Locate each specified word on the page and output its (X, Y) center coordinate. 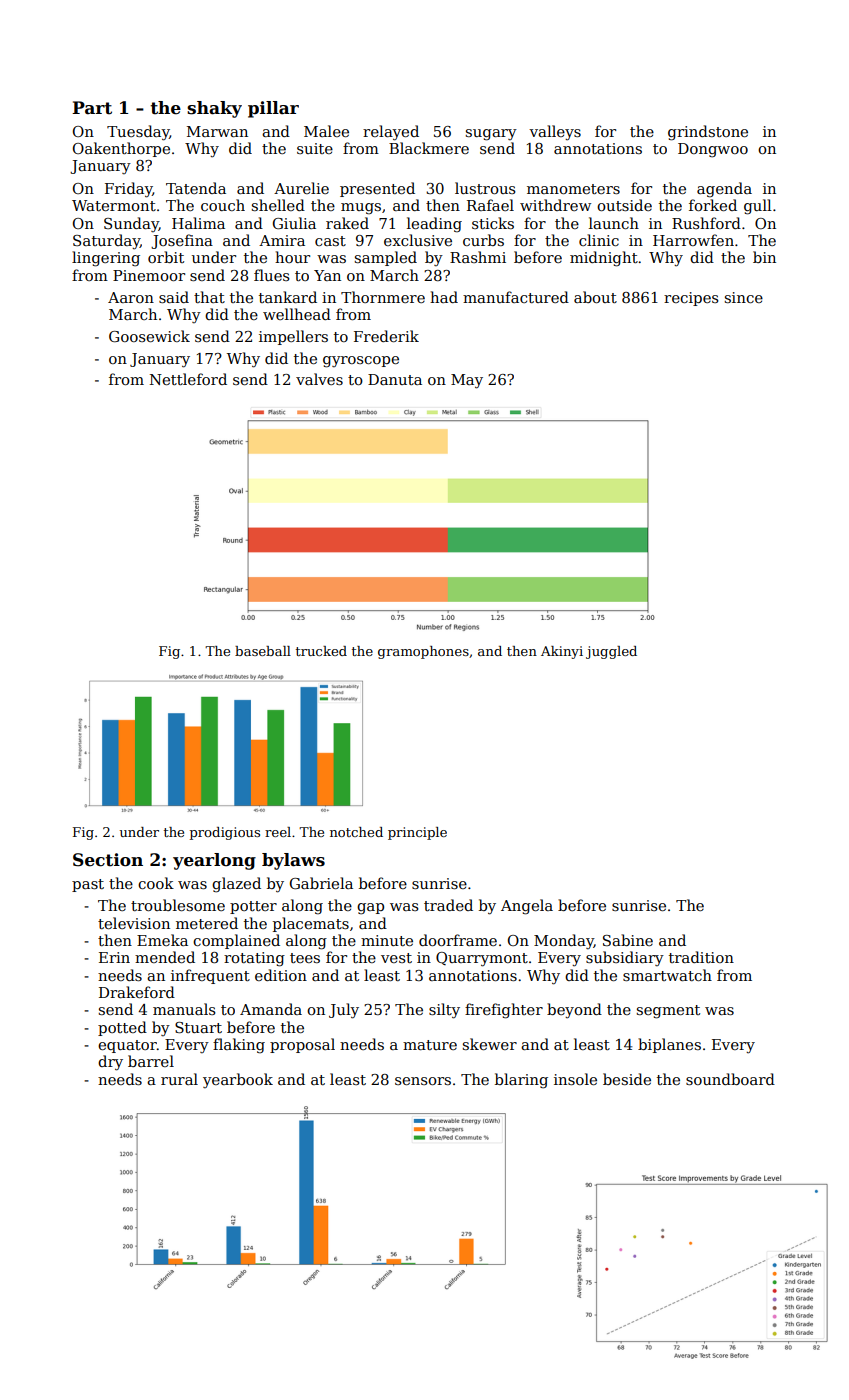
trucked (321, 651)
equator (127, 1046)
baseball (263, 651)
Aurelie (301, 188)
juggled (611, 652)
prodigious (225, 833)
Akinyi (562, 652)
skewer (490, 1044)
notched (356, 832)
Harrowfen (693, 240)
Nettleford (188, 379)
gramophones (423, 652)
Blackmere (429, 148)
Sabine (628, 940)
